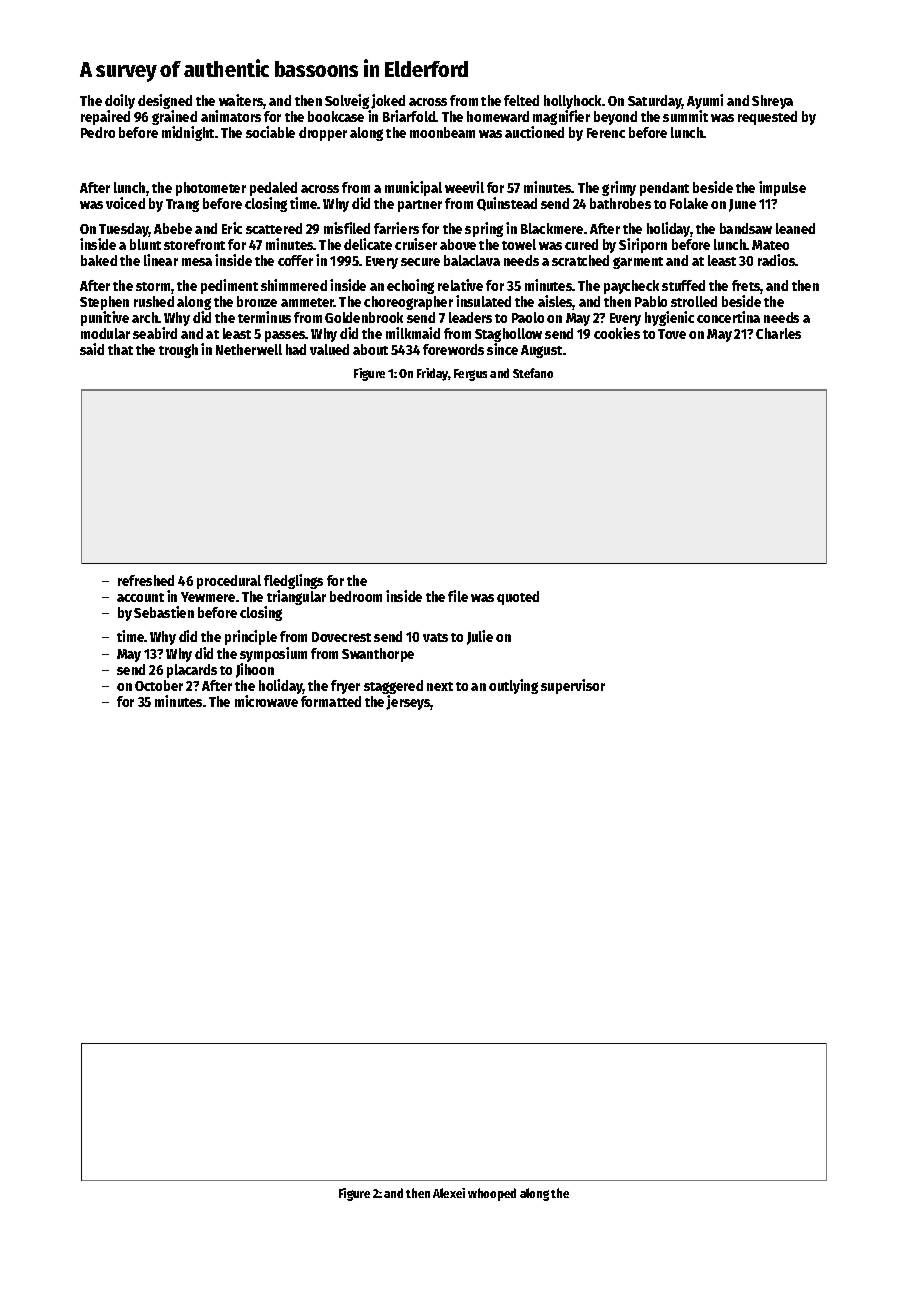 This document has height=1316, width=908. Describe the element at coordinates (105, 333) in the document. I see `modular` at that location.
